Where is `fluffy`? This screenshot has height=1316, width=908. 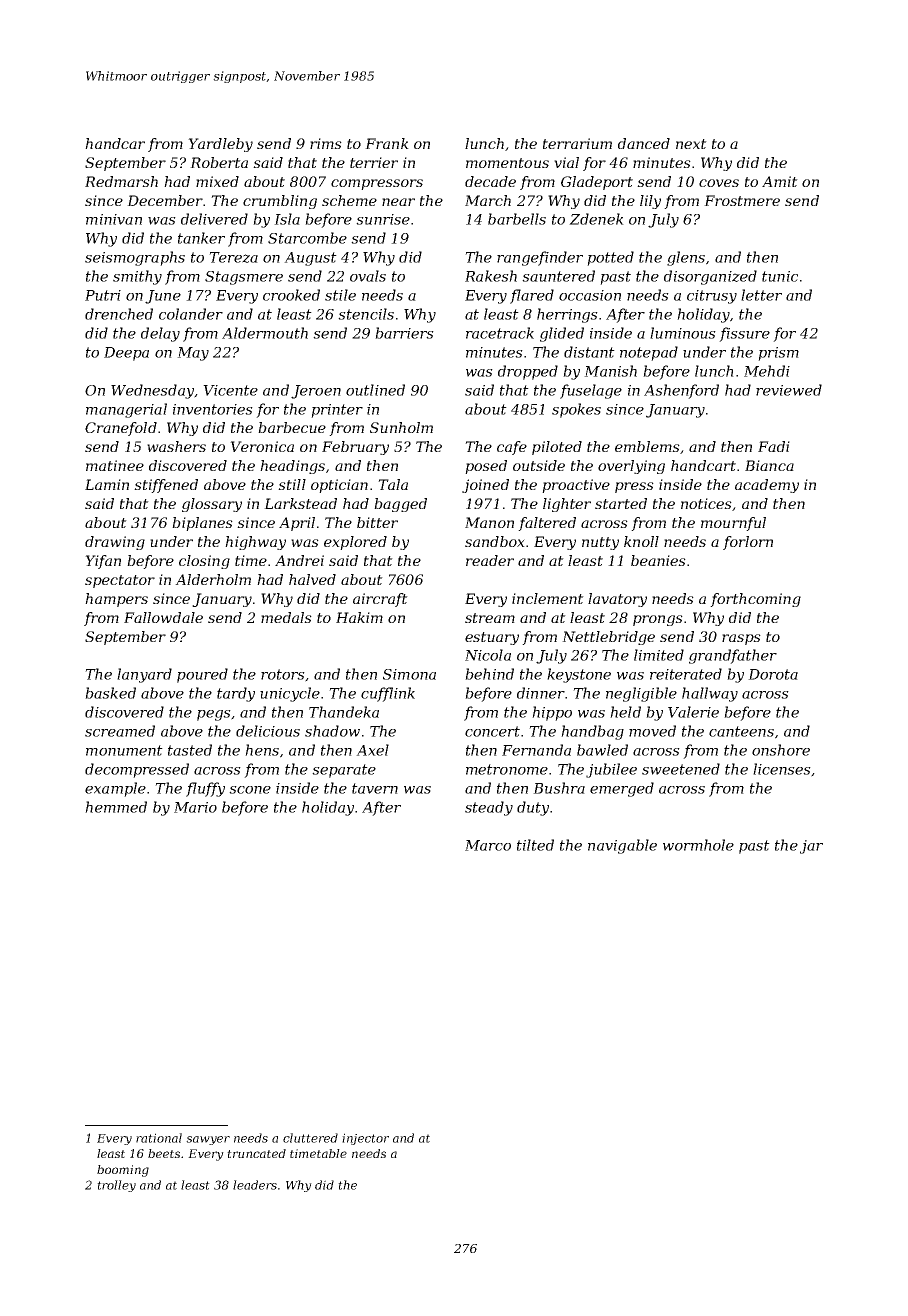 fluffy is located at coordinates (205, 789).
